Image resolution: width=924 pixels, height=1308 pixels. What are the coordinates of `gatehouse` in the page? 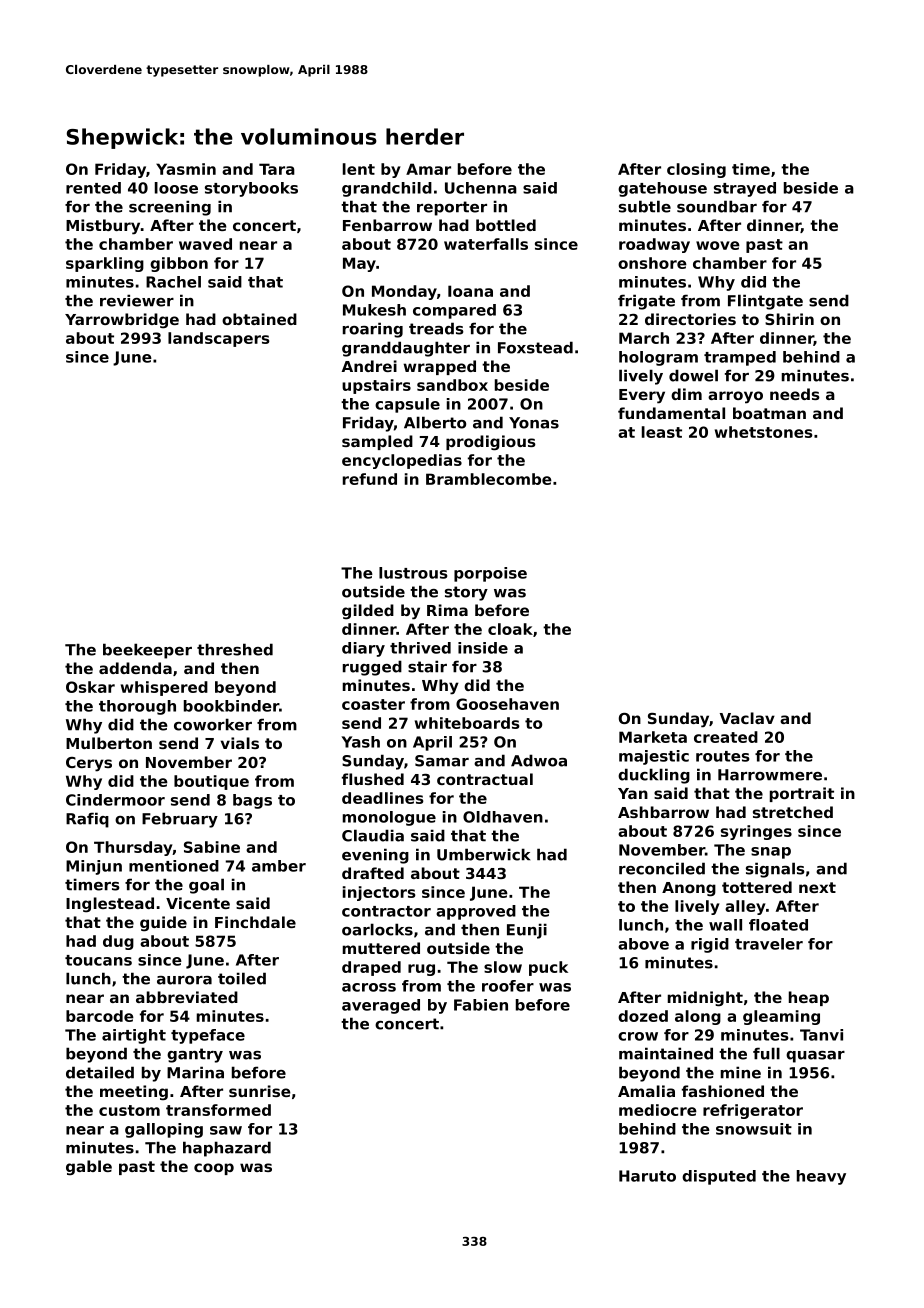 It's located at (662, 189).
